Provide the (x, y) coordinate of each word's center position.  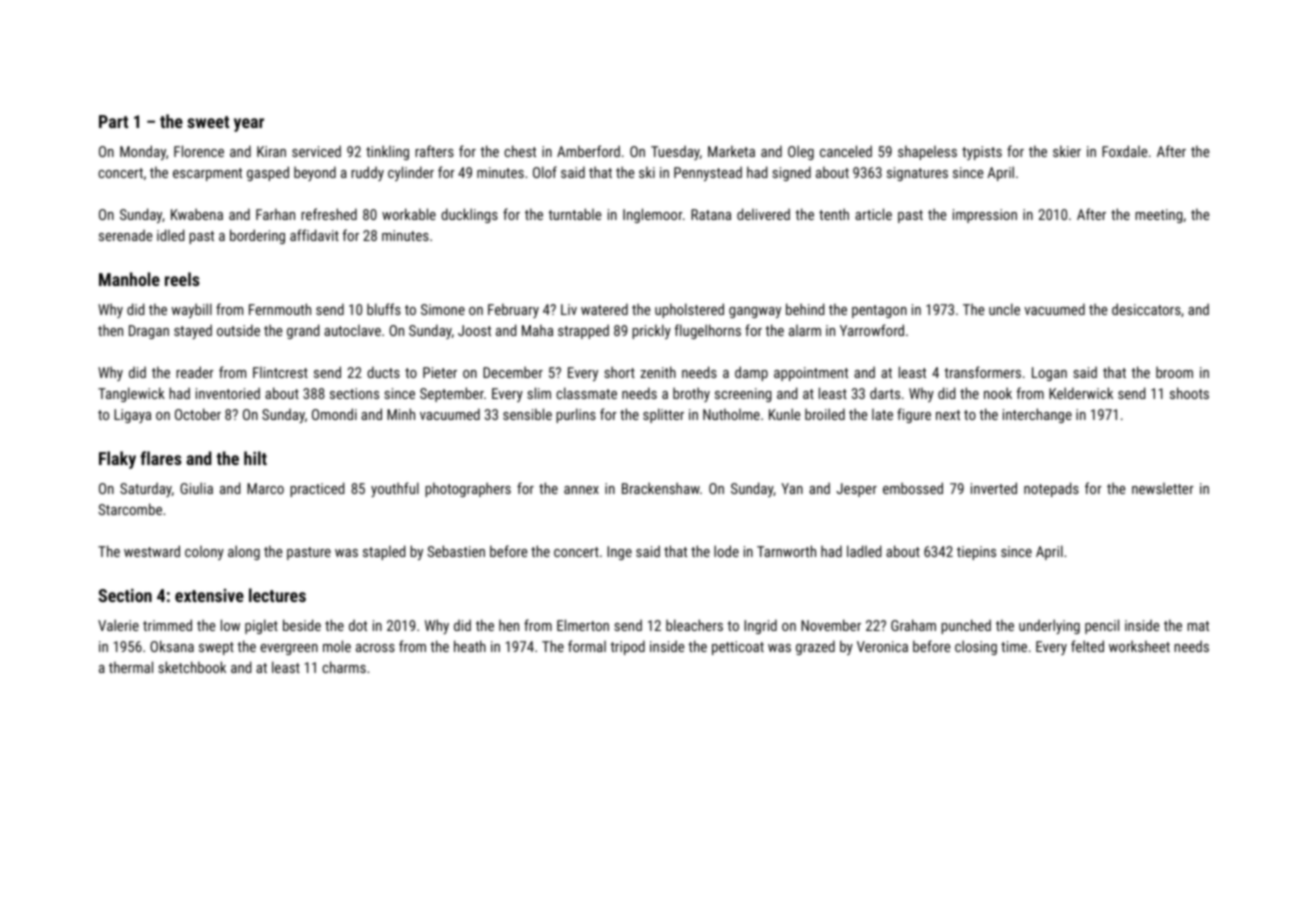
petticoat (738, 648)
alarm (805, 330)
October (198, 414)
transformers (982, 372)
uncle (1004, 309)
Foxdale (1124, 151)
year (249, 125)
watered (604, 309)
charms (344, 667)
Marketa (731, 151)
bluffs (384, 309)
